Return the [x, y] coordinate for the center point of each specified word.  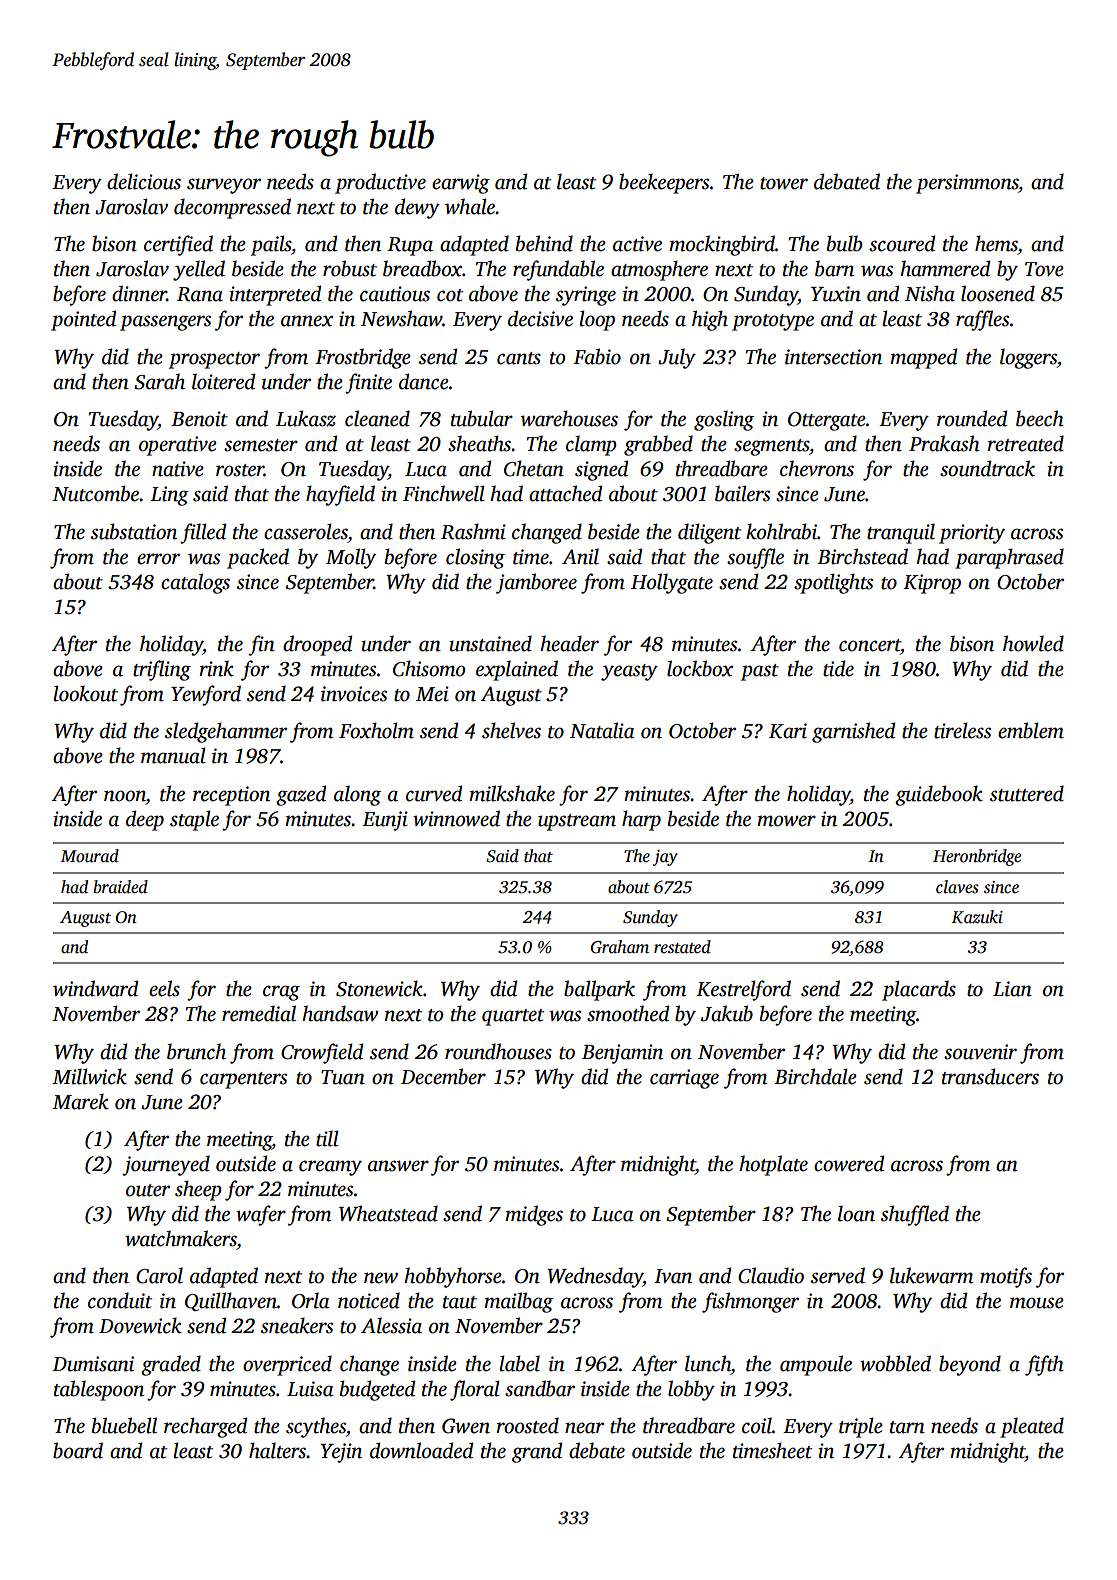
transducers [990, 1076]
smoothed [628, 1013]
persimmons [967, 184]
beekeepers [664, 183]
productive [380, 183]
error [158, 559]
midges [534, 1215]
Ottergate [827, 421]
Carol [159, 1275]
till [327, 1138]
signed [601, 470]
